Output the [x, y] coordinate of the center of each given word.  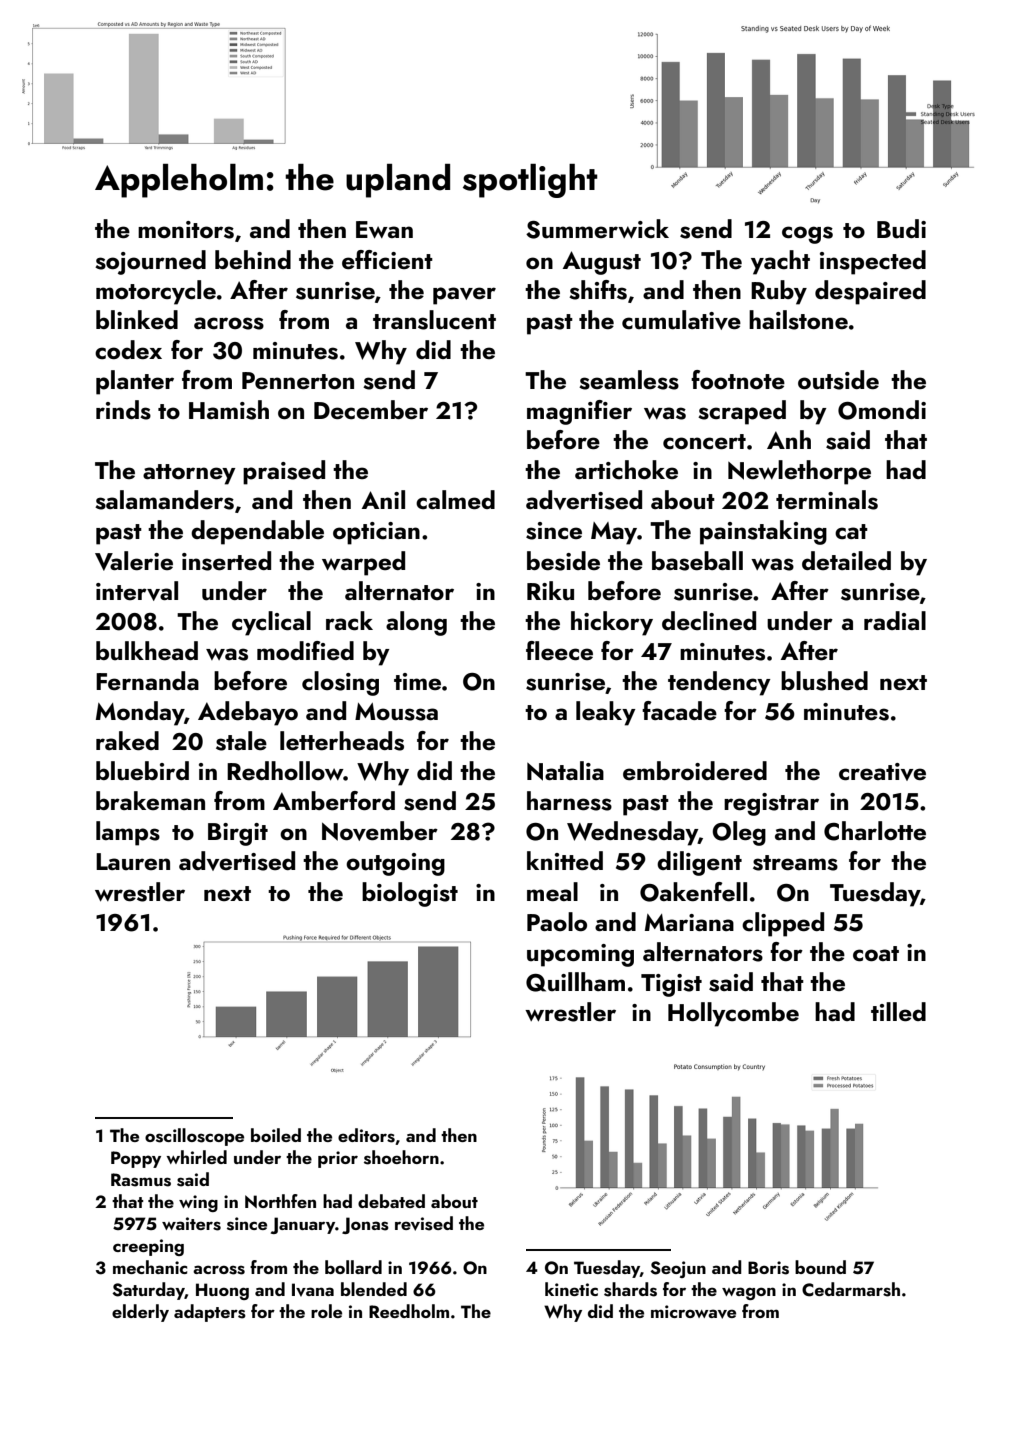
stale [241, 741]
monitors [186, 230]
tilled [898, 1011]
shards [630, 1289]
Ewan [384, 229]
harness [569, 801]
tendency [719, 683]
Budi [901, 229]
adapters [210, 1313]
